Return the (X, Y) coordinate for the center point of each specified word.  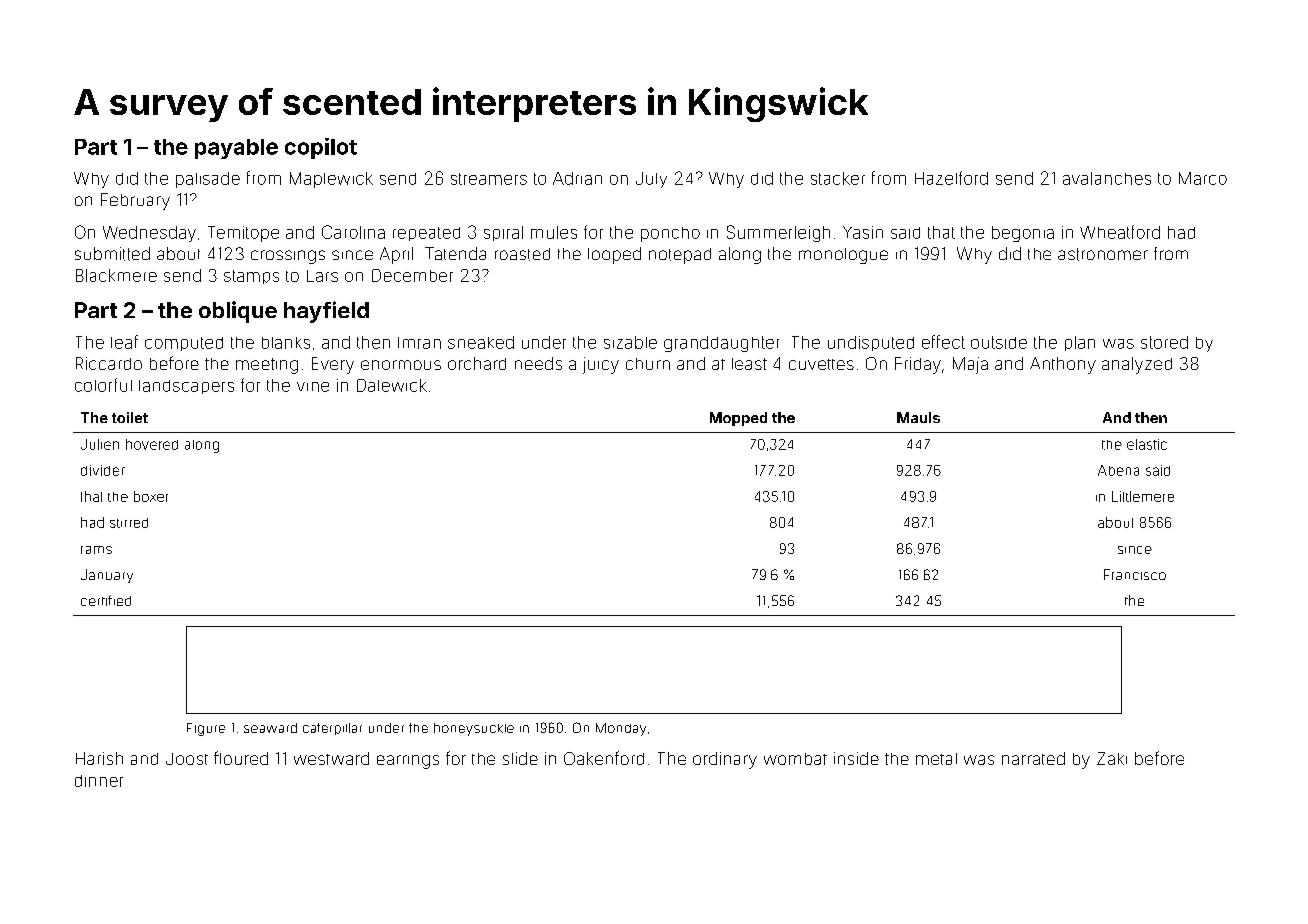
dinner (99, 781)
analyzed (1137, 365)
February (135, 201)
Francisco (1135, 574)
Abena (1118, 470)
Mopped (738, 419)
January (107, 576)
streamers (489, 179)
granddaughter (721, 344)
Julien (100, 444)
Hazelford (951, 178)
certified (106, 600)
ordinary (725, 760)
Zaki (1112, 758)
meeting (267, 366)
